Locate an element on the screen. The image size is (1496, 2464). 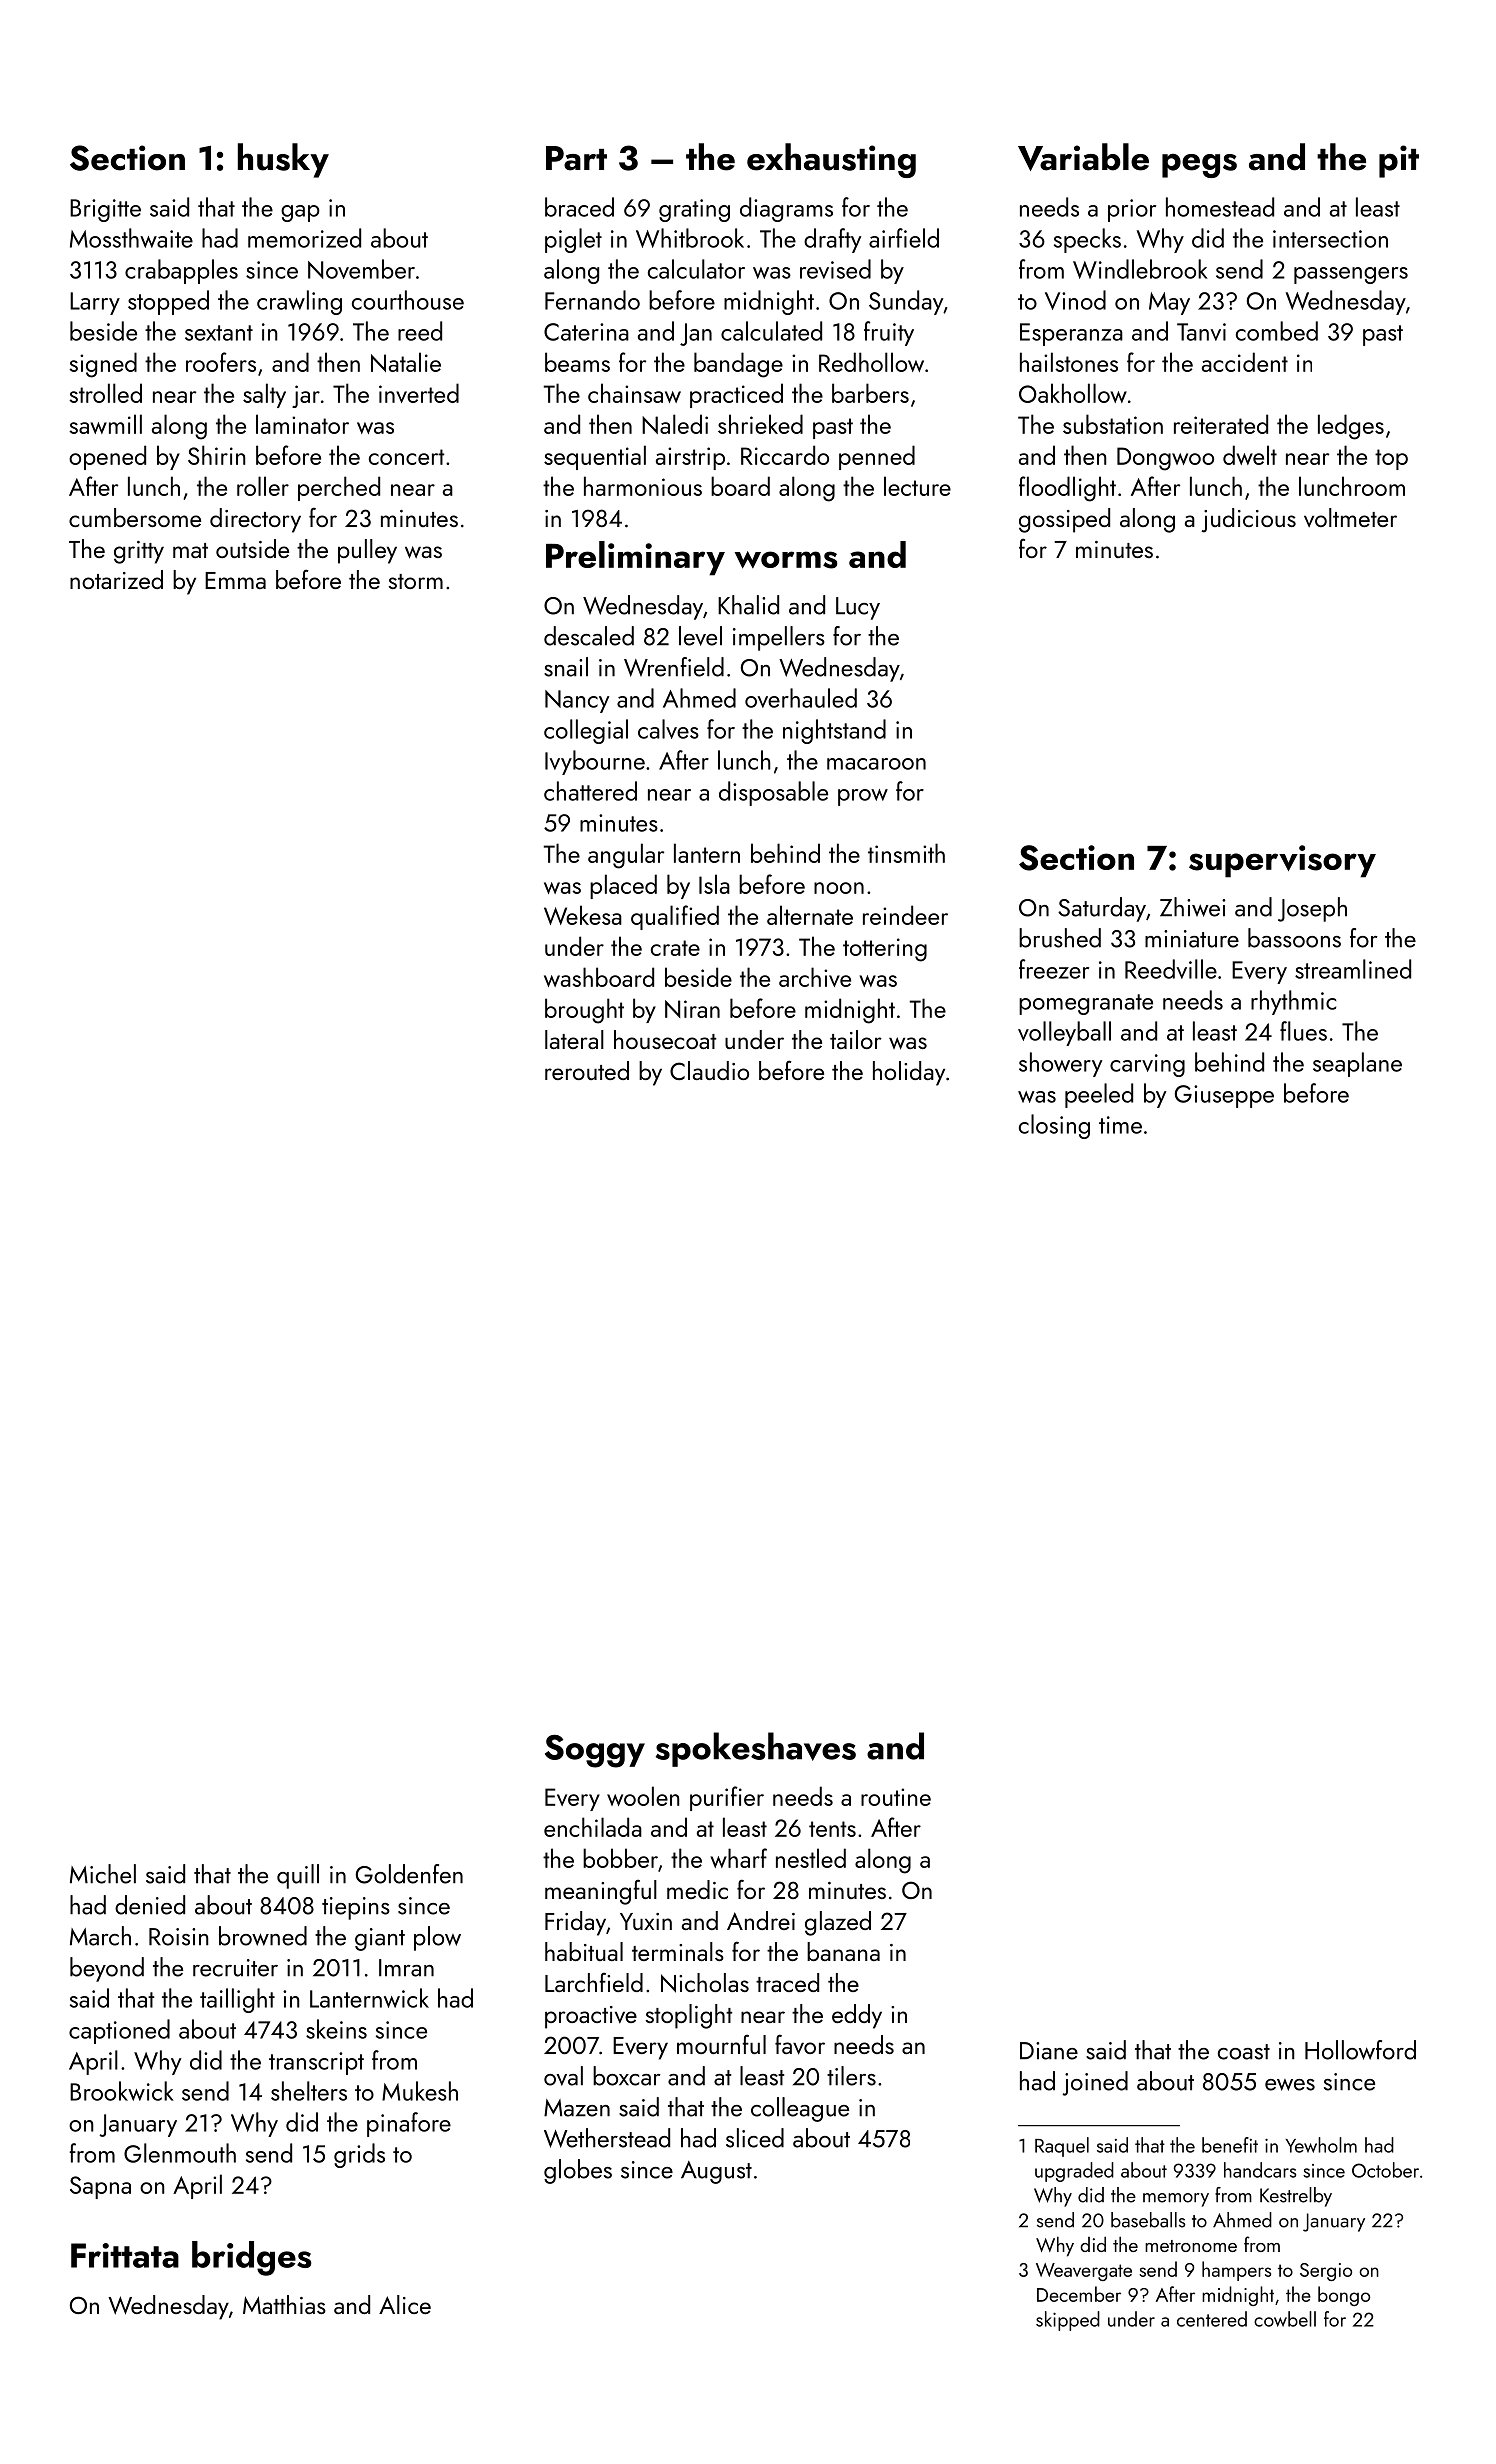
quill is located at coordinates (298, 1876).
